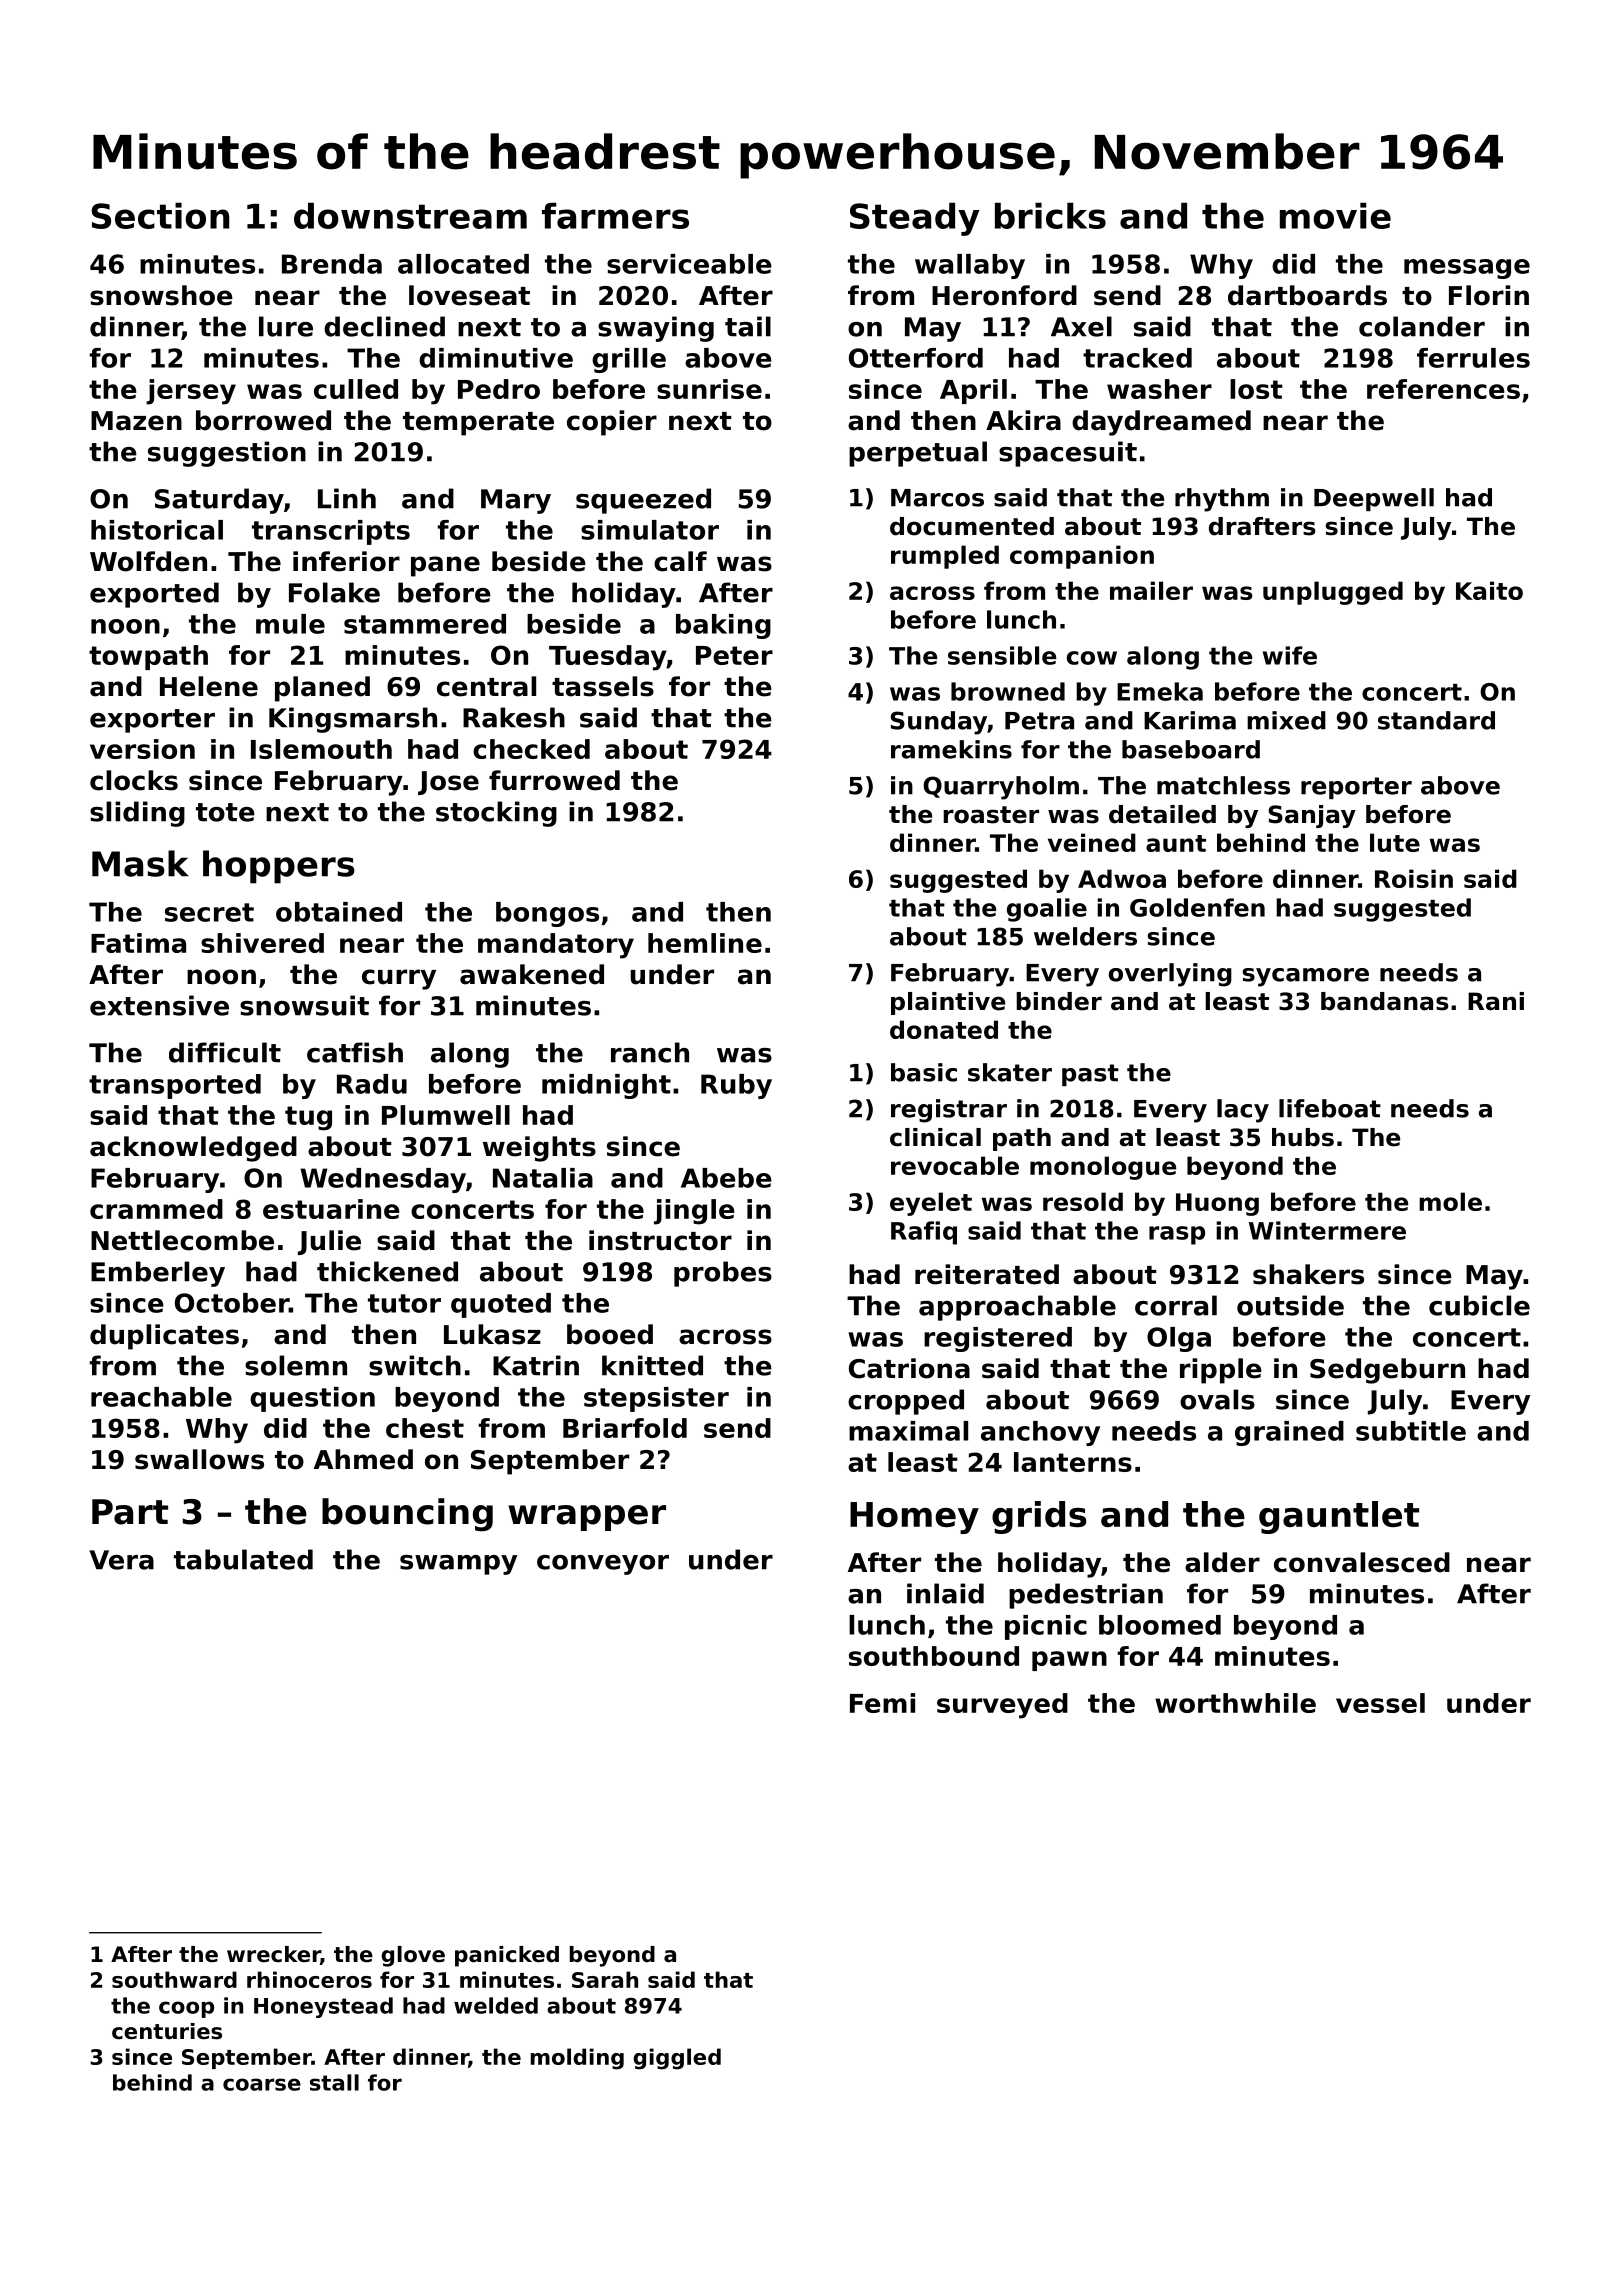  Describe the element at coordinates (998, 1339) in the screenshot. I see `registered` at that location.
